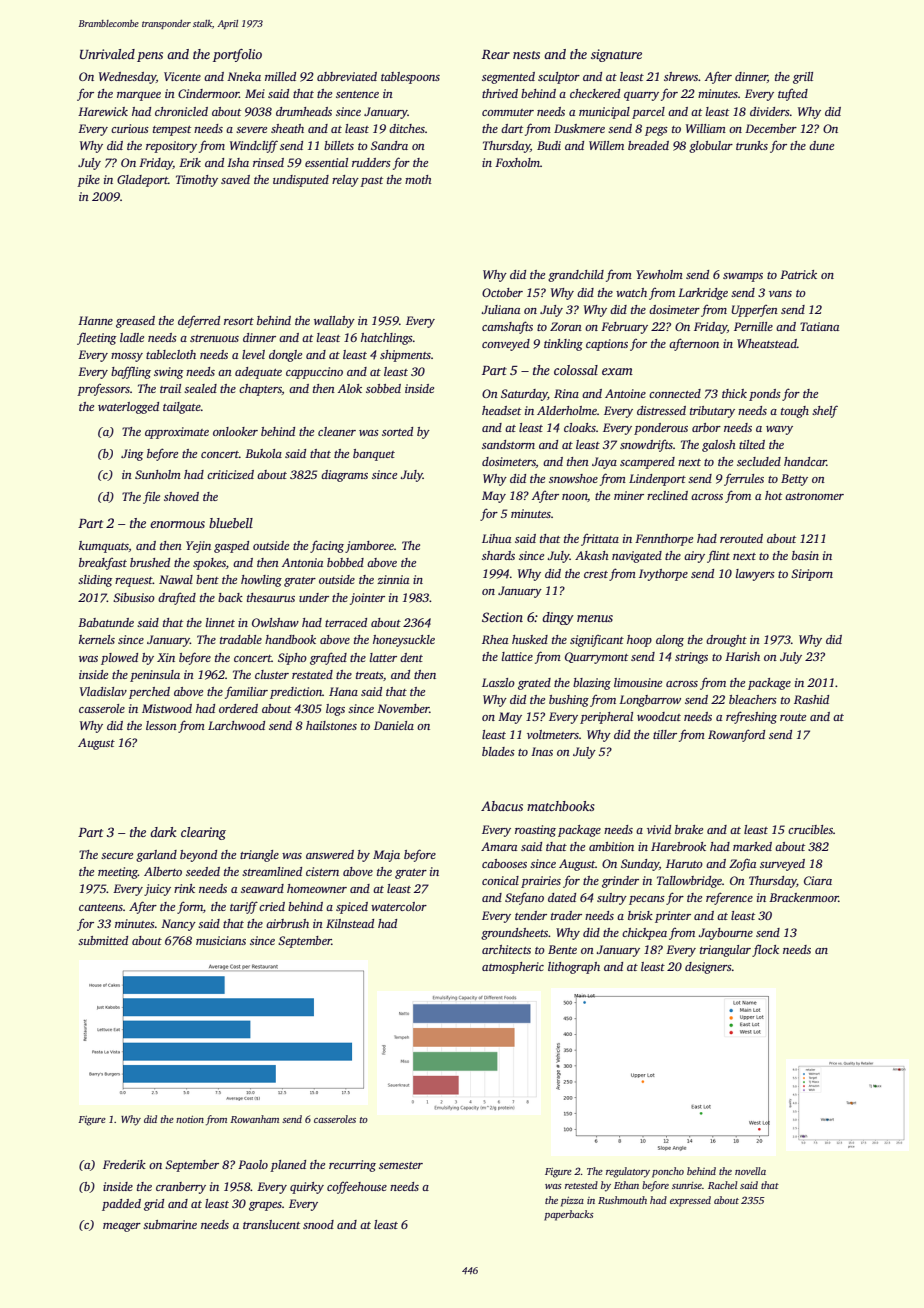 The height and width of the screenshot is (1308, 924). I want to click on lesson, so click(161, 725).
